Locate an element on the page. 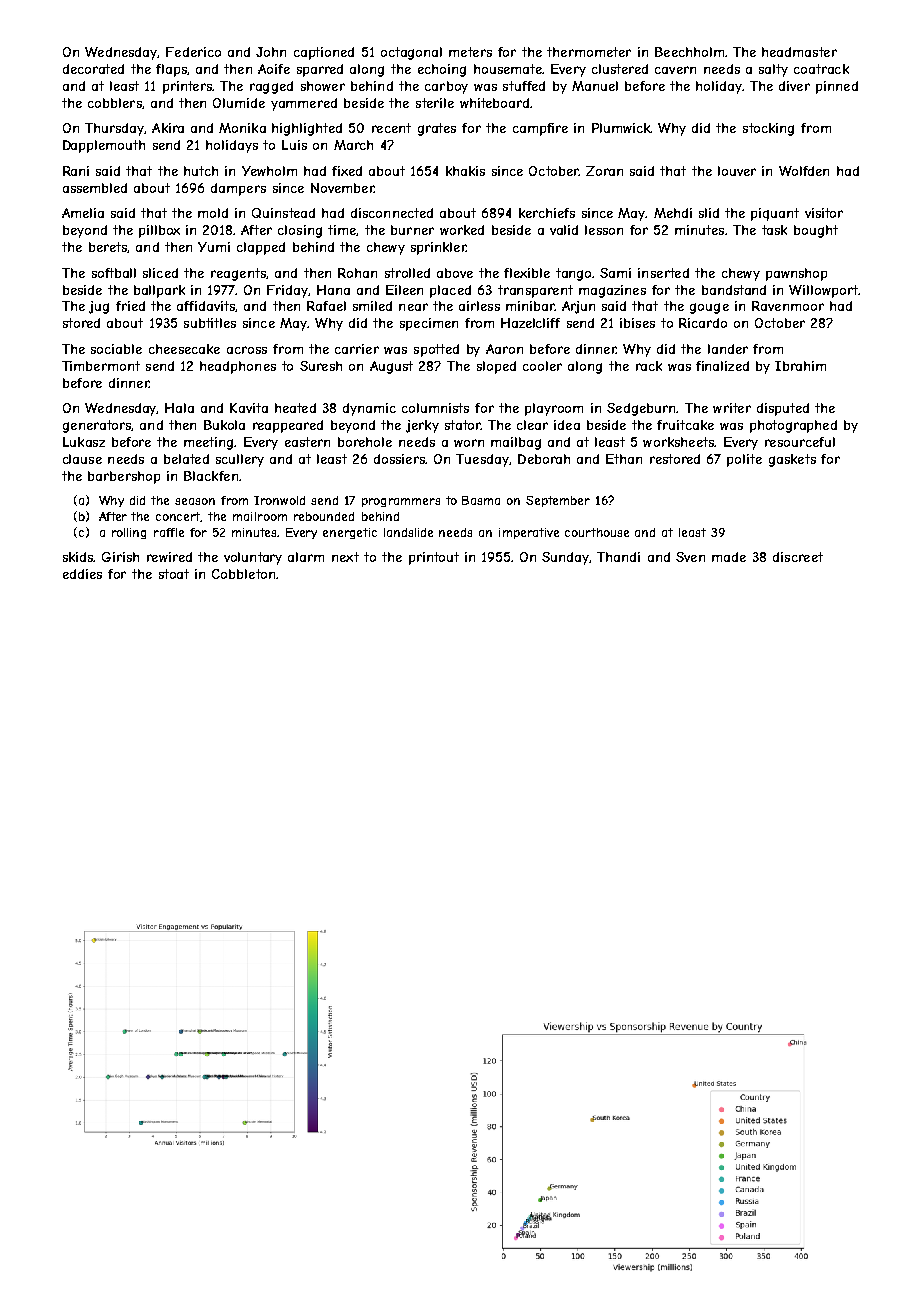  cheesecake is located at coordinates (184, 349).
